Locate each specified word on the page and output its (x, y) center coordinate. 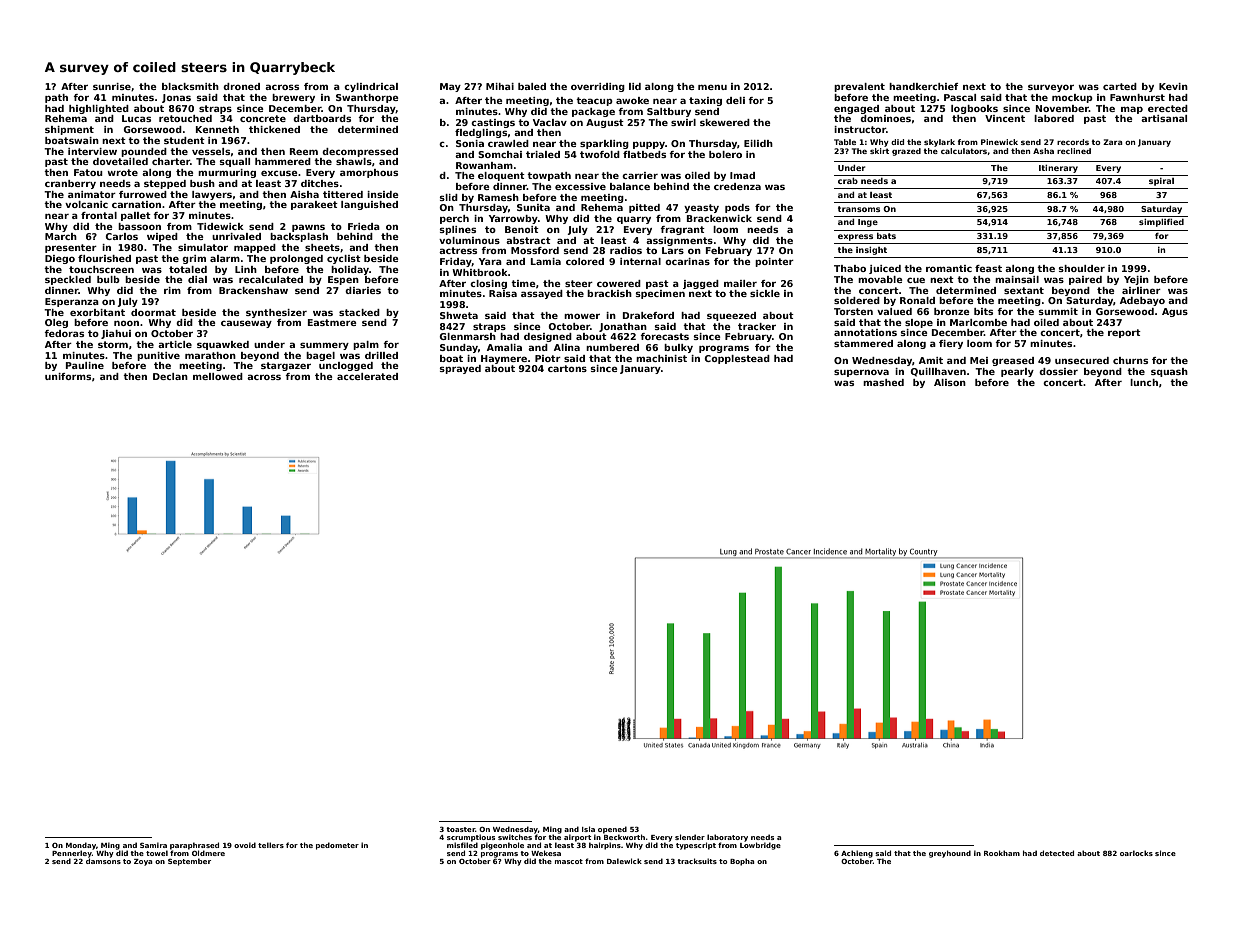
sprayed (460, 369)
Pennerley (72, 854)
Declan (170, 376)
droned (241, 86)
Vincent (1005, 118)
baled (532, 86)
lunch (1144, 382)
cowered (619, 283)
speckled (68, 280)
